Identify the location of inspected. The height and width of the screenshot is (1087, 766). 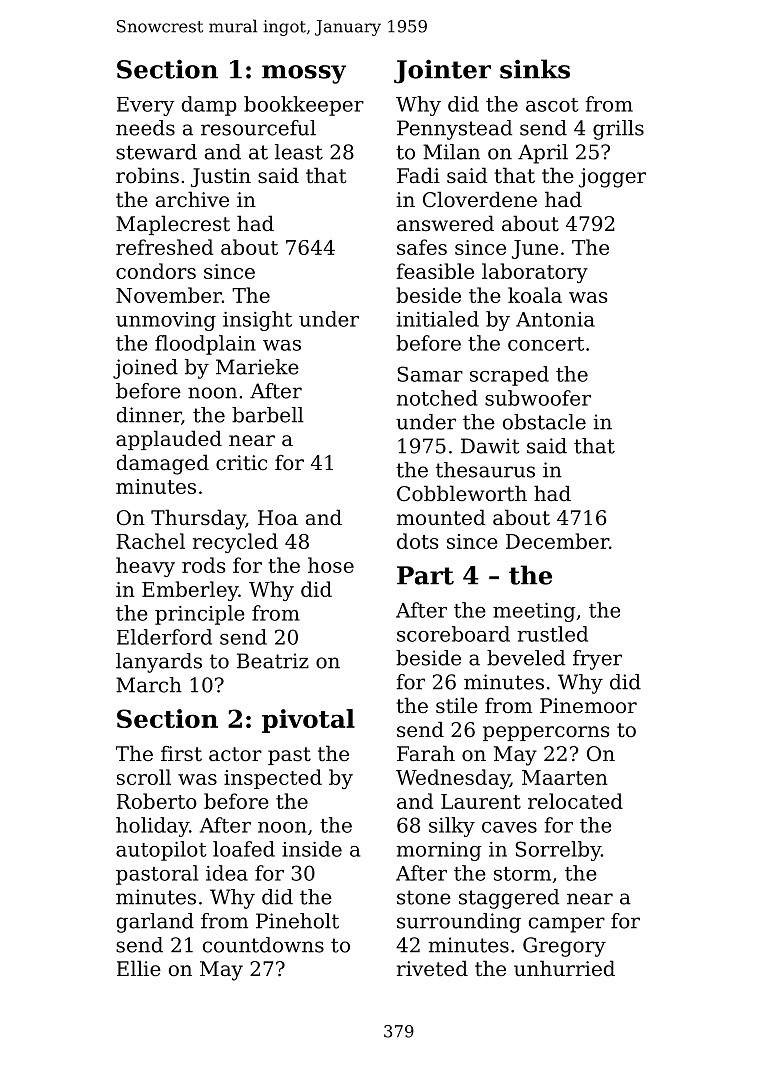
(273, 779).
